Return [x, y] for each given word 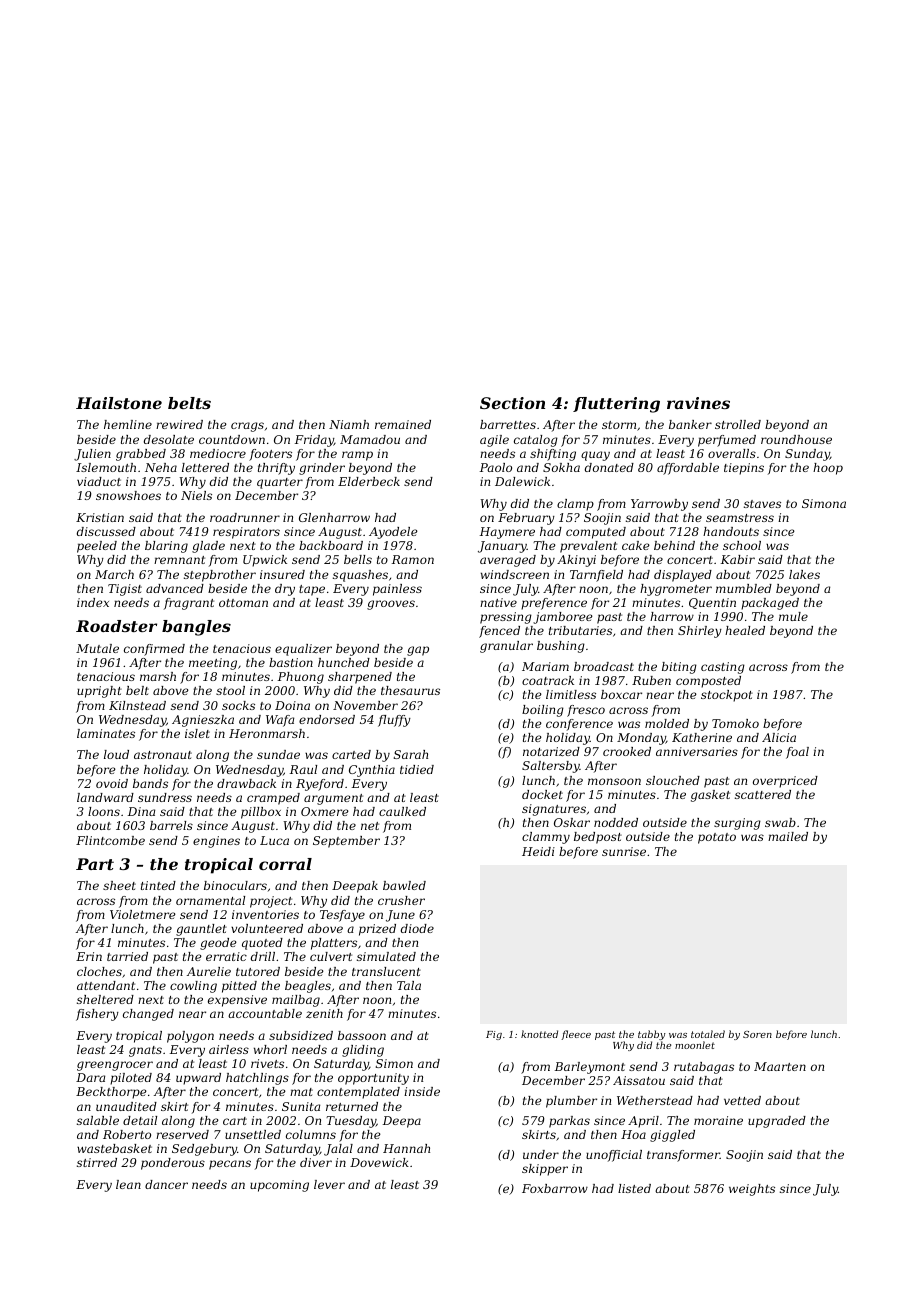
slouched [673, 780]
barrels [171, 825]
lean [128, 1184]
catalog [536, 441]
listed [634, 1188]
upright [99, 692]
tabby [652, 1035]
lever [329, 1184]
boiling [543, 711]
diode [417, 928]
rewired [179, 424]
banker [690, 424]
